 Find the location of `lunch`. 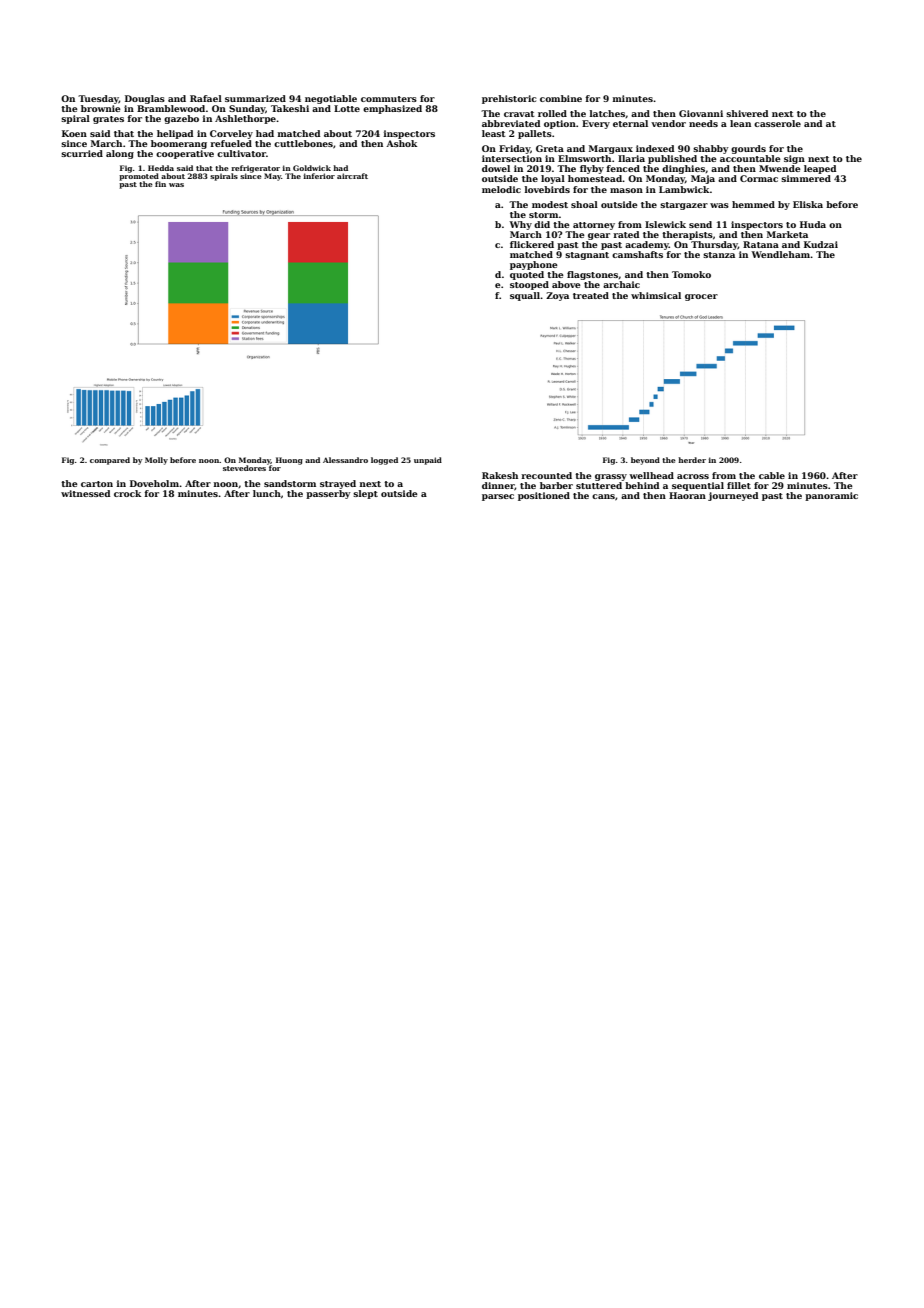

lunch is located at coordinates (267, 493).
